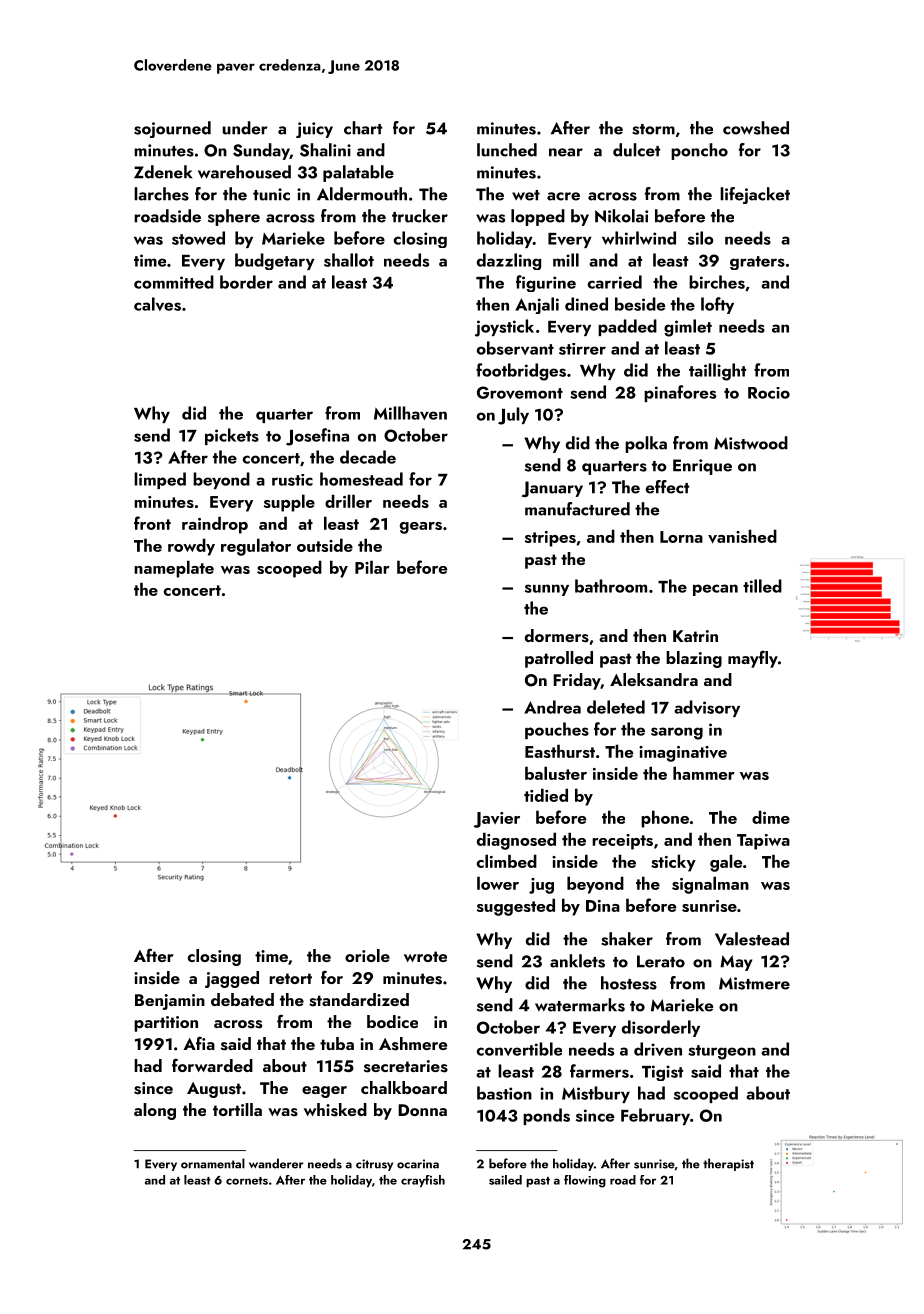 The image size is (924, 1314). What do you see at coordinates (372, 567) in the document?
I see `Pilar` at bounding box center [372, 567].
